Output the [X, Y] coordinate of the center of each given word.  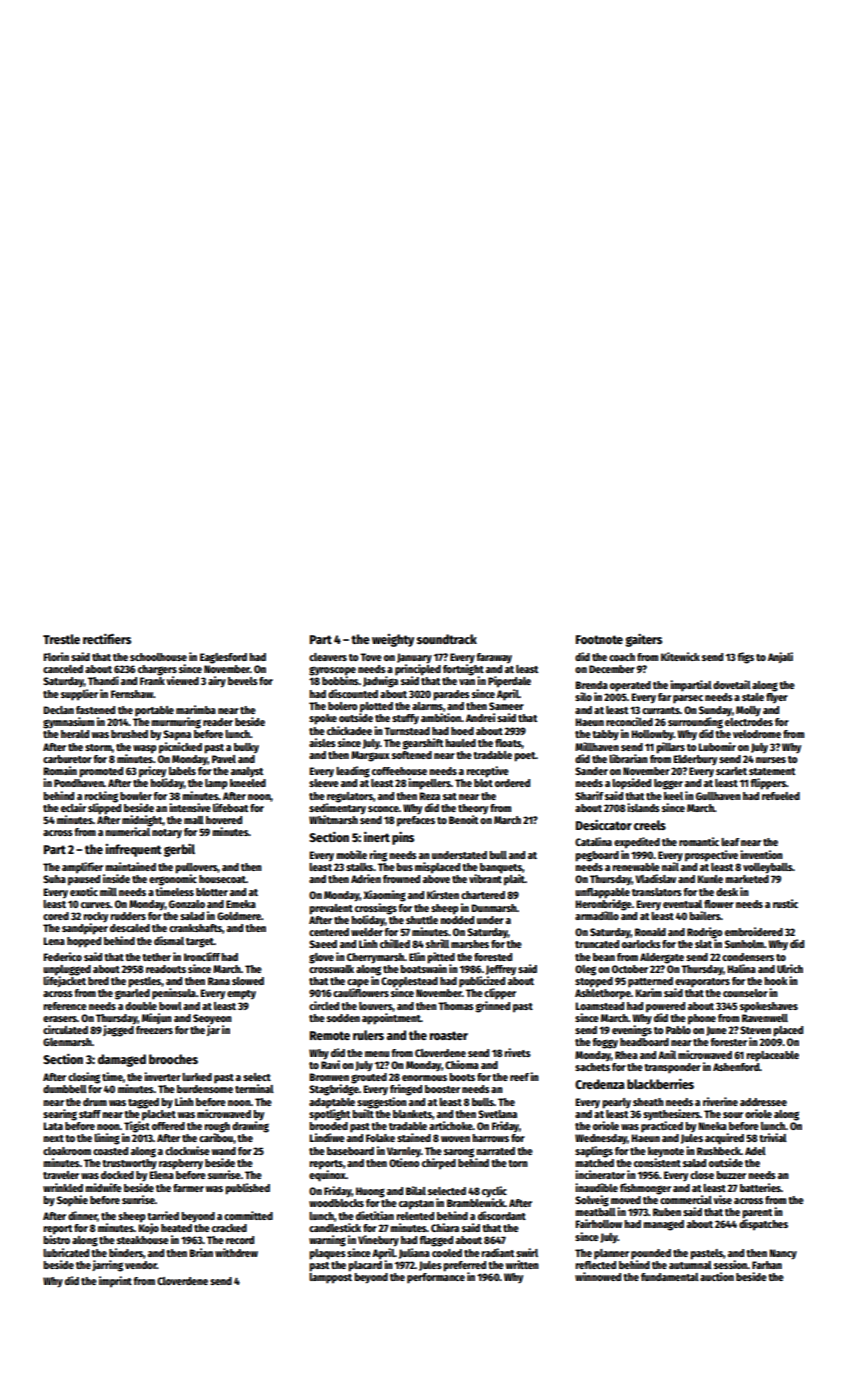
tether [156, 957]
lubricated [66, 1252]
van [467, 682]
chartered [483, 895]
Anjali [780, 657]
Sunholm [744, 944]
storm [98, 747]
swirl [527, 1252]
